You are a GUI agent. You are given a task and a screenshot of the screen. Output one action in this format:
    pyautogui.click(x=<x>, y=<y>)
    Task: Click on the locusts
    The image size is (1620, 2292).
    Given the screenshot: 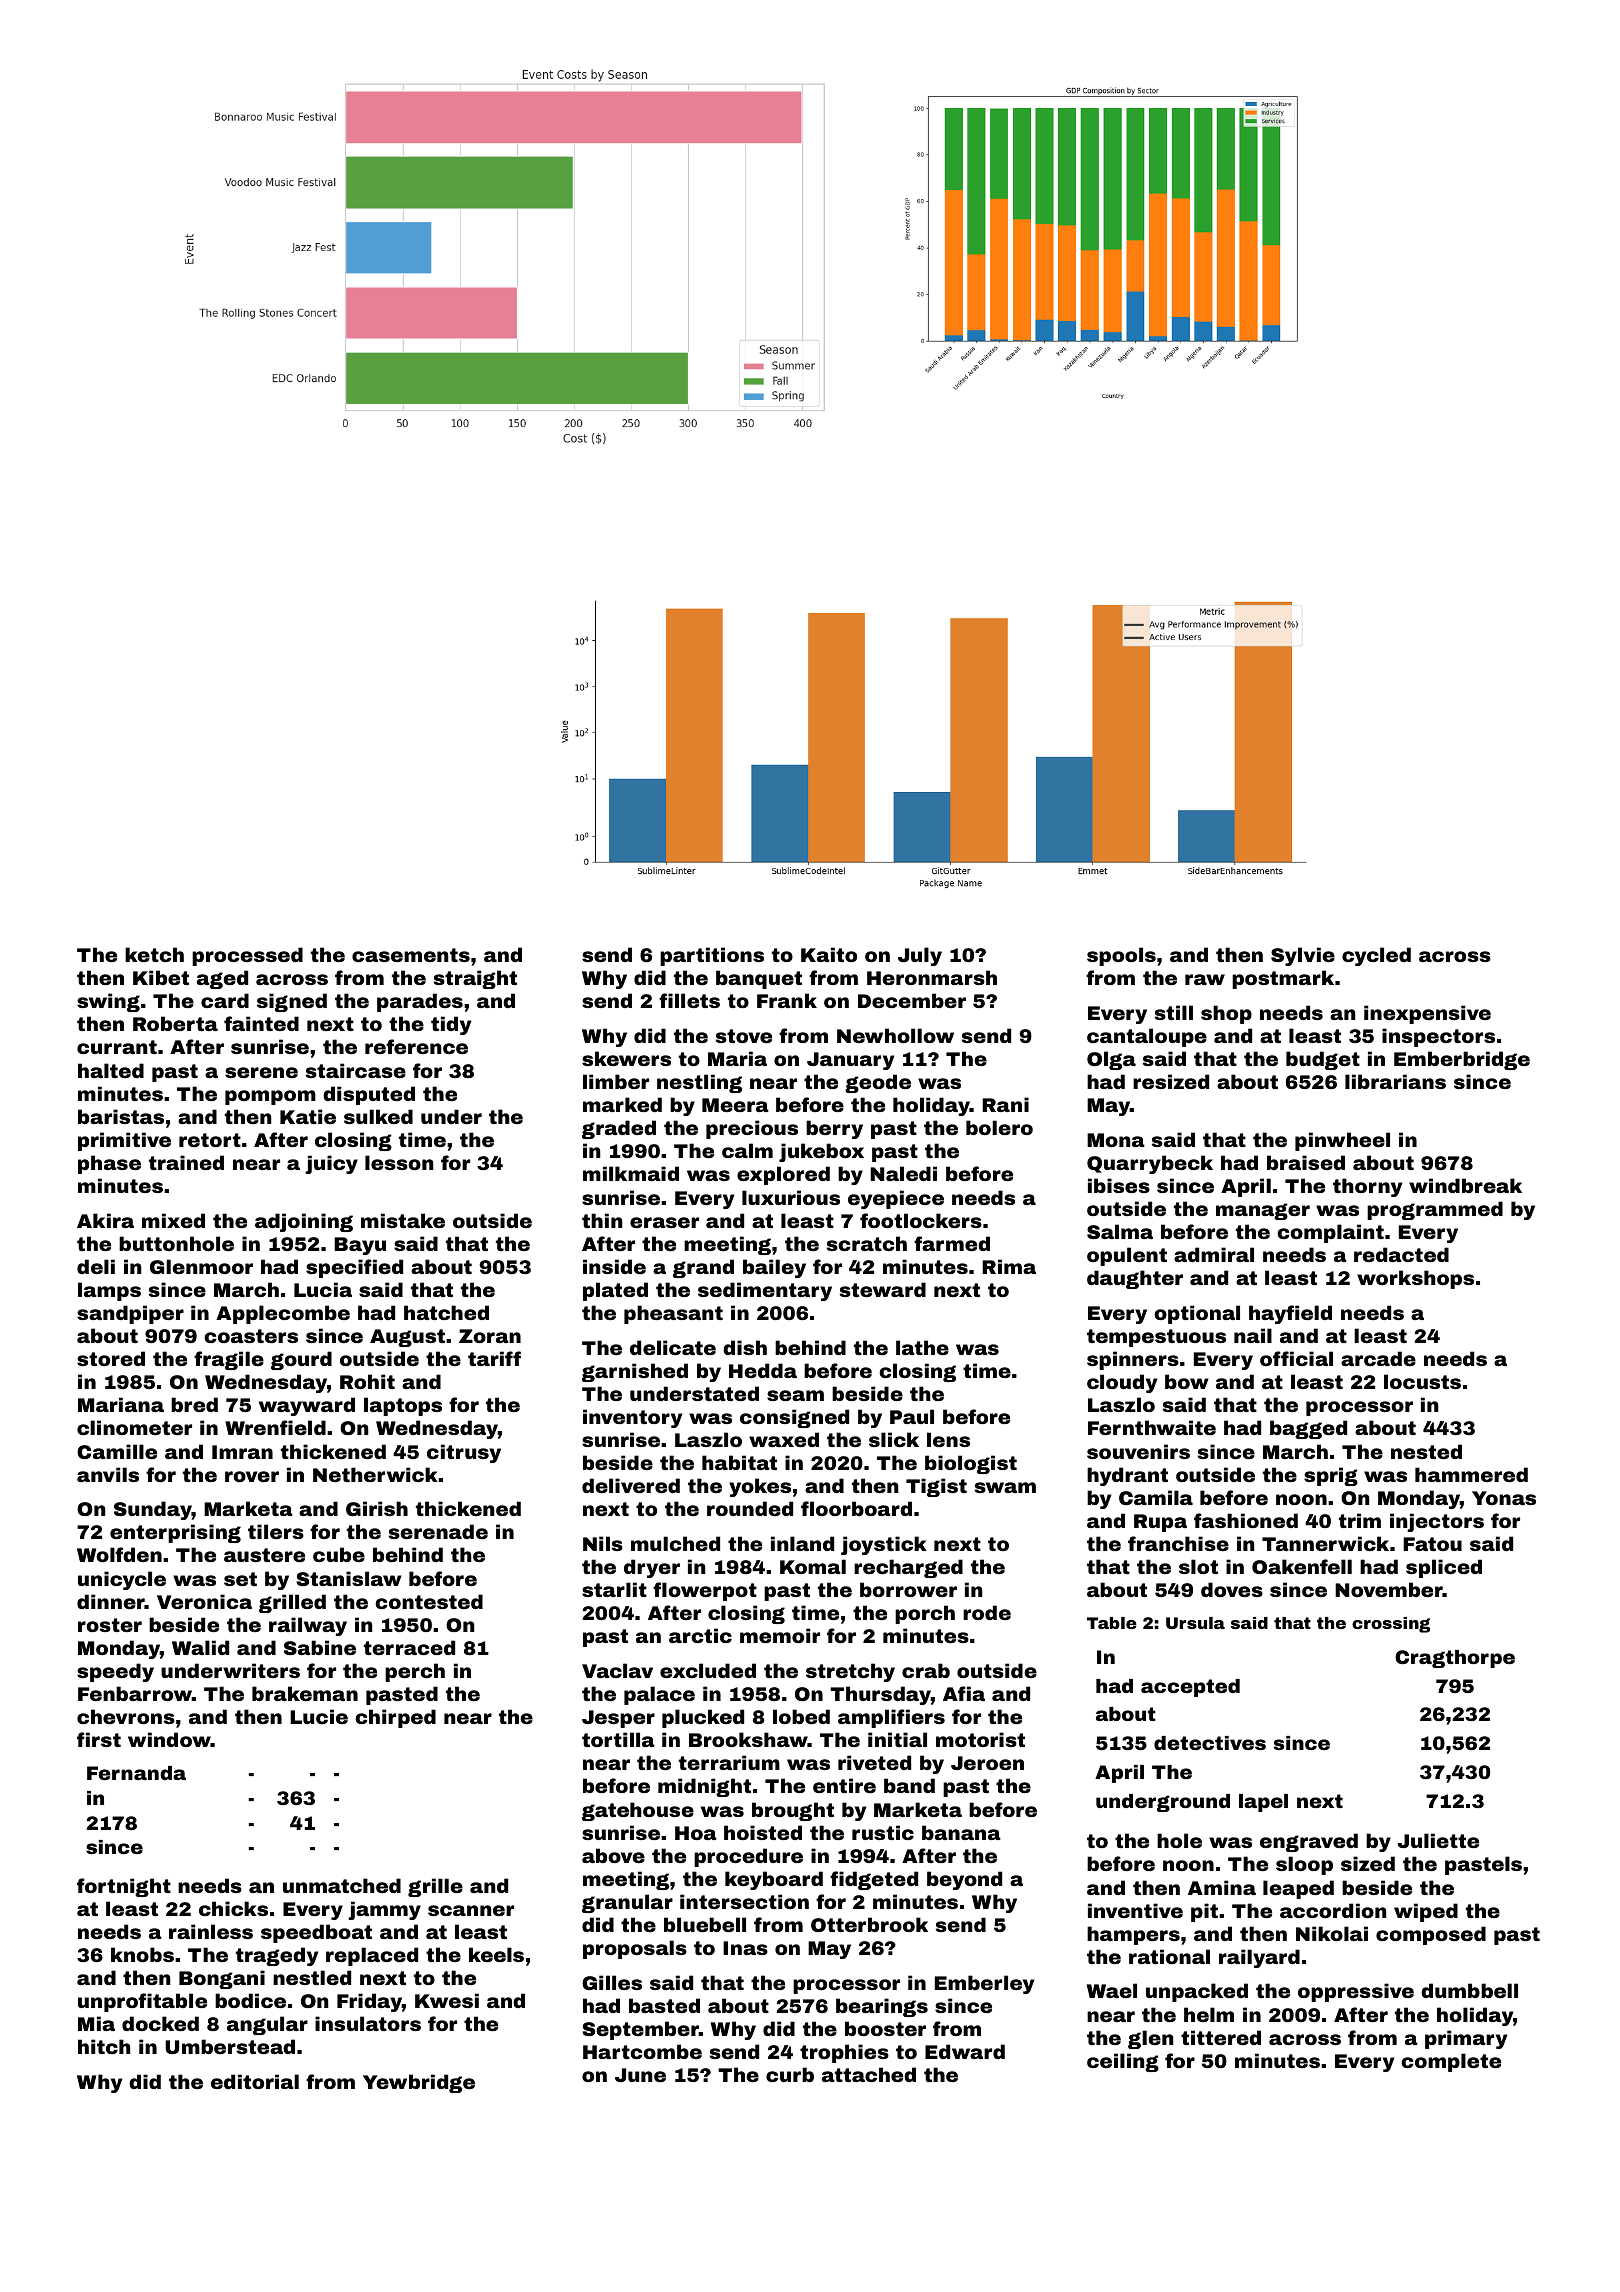 What is the action you would take?
    pyautogui.click(x=1422, y=1381)
